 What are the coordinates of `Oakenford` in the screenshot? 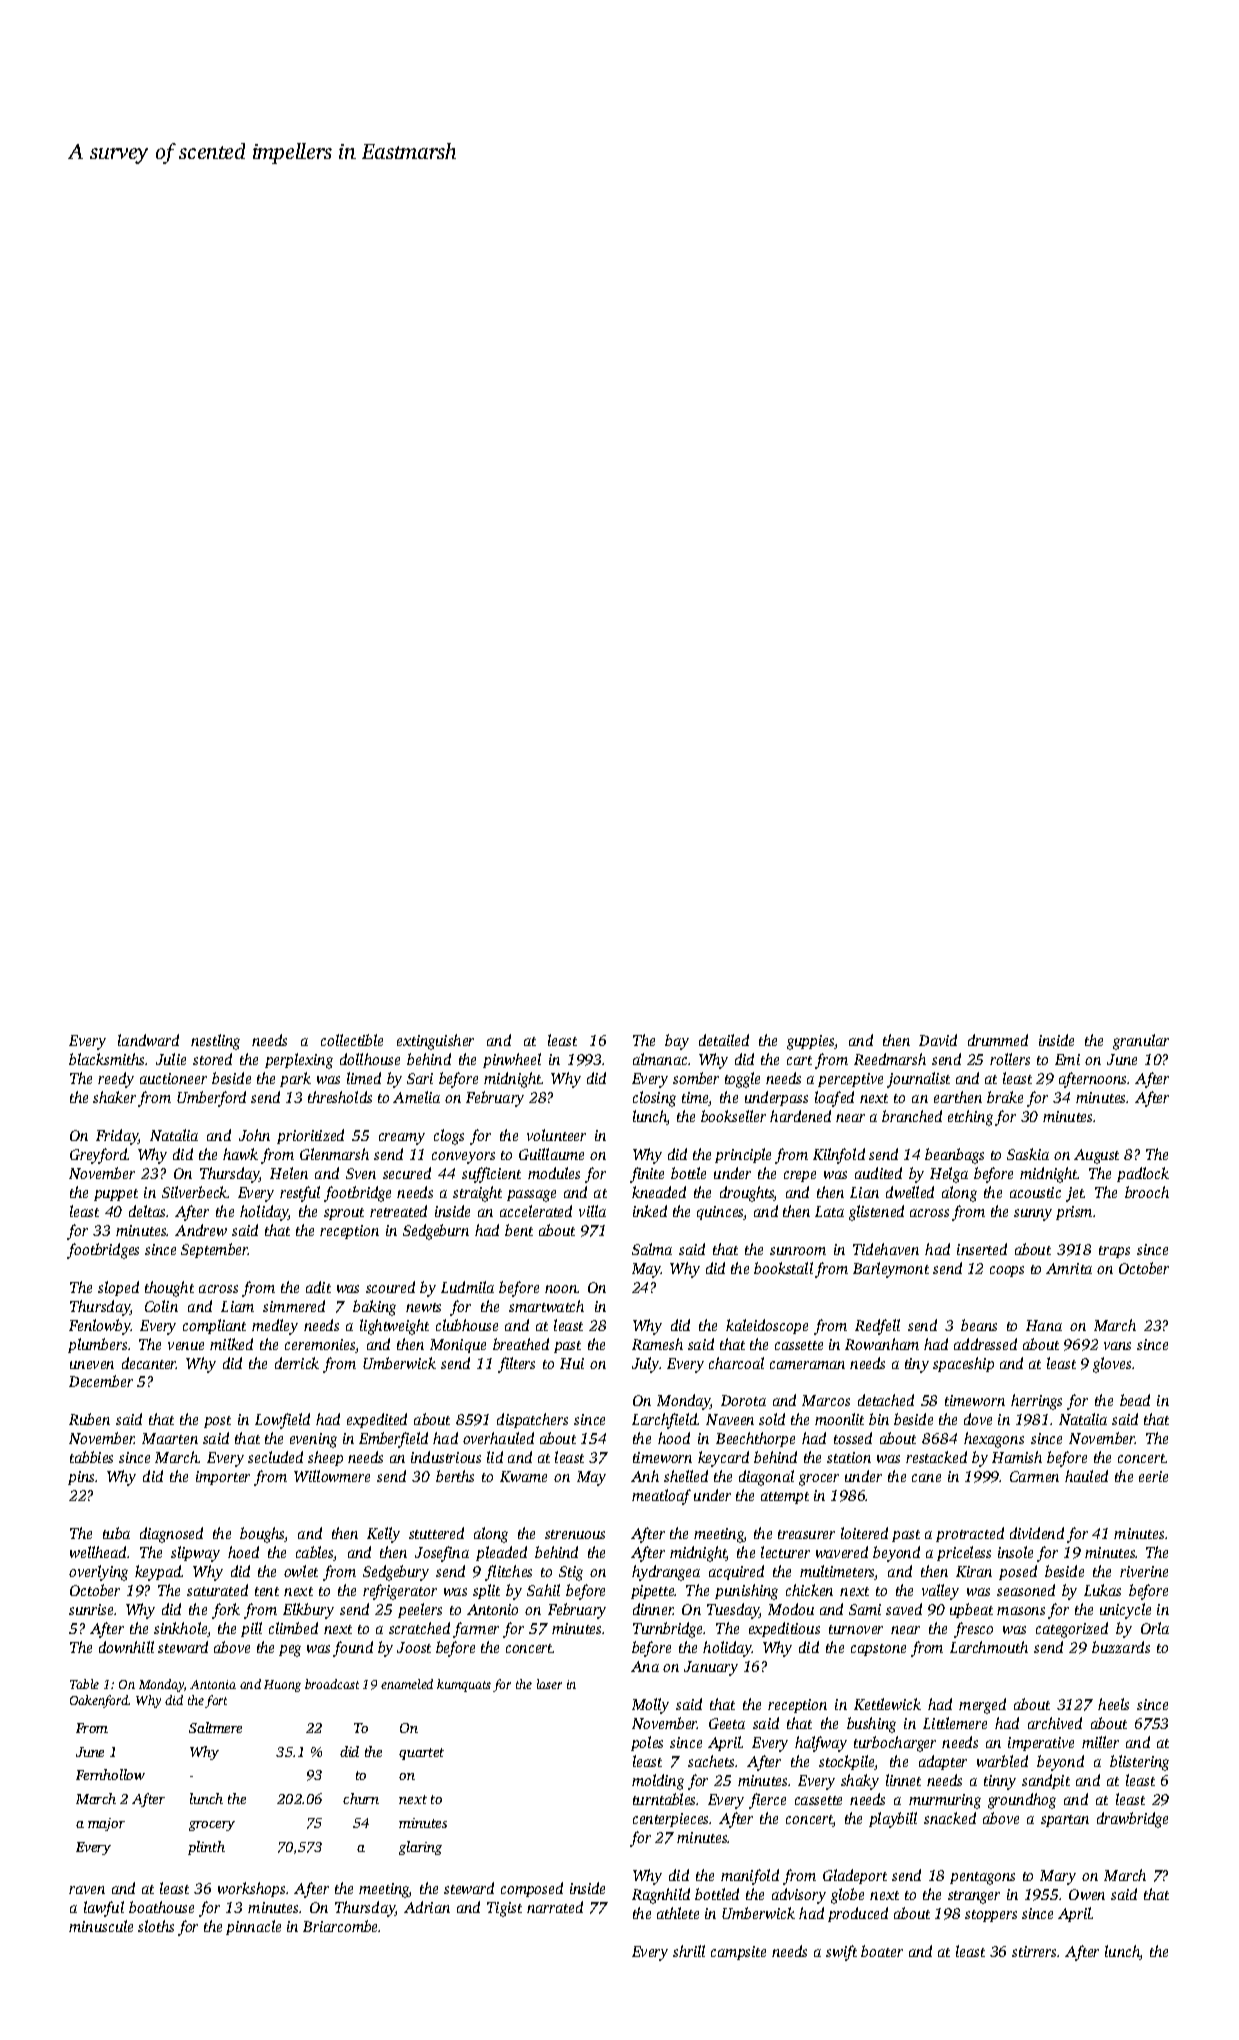 It's located at (99, 1701).
